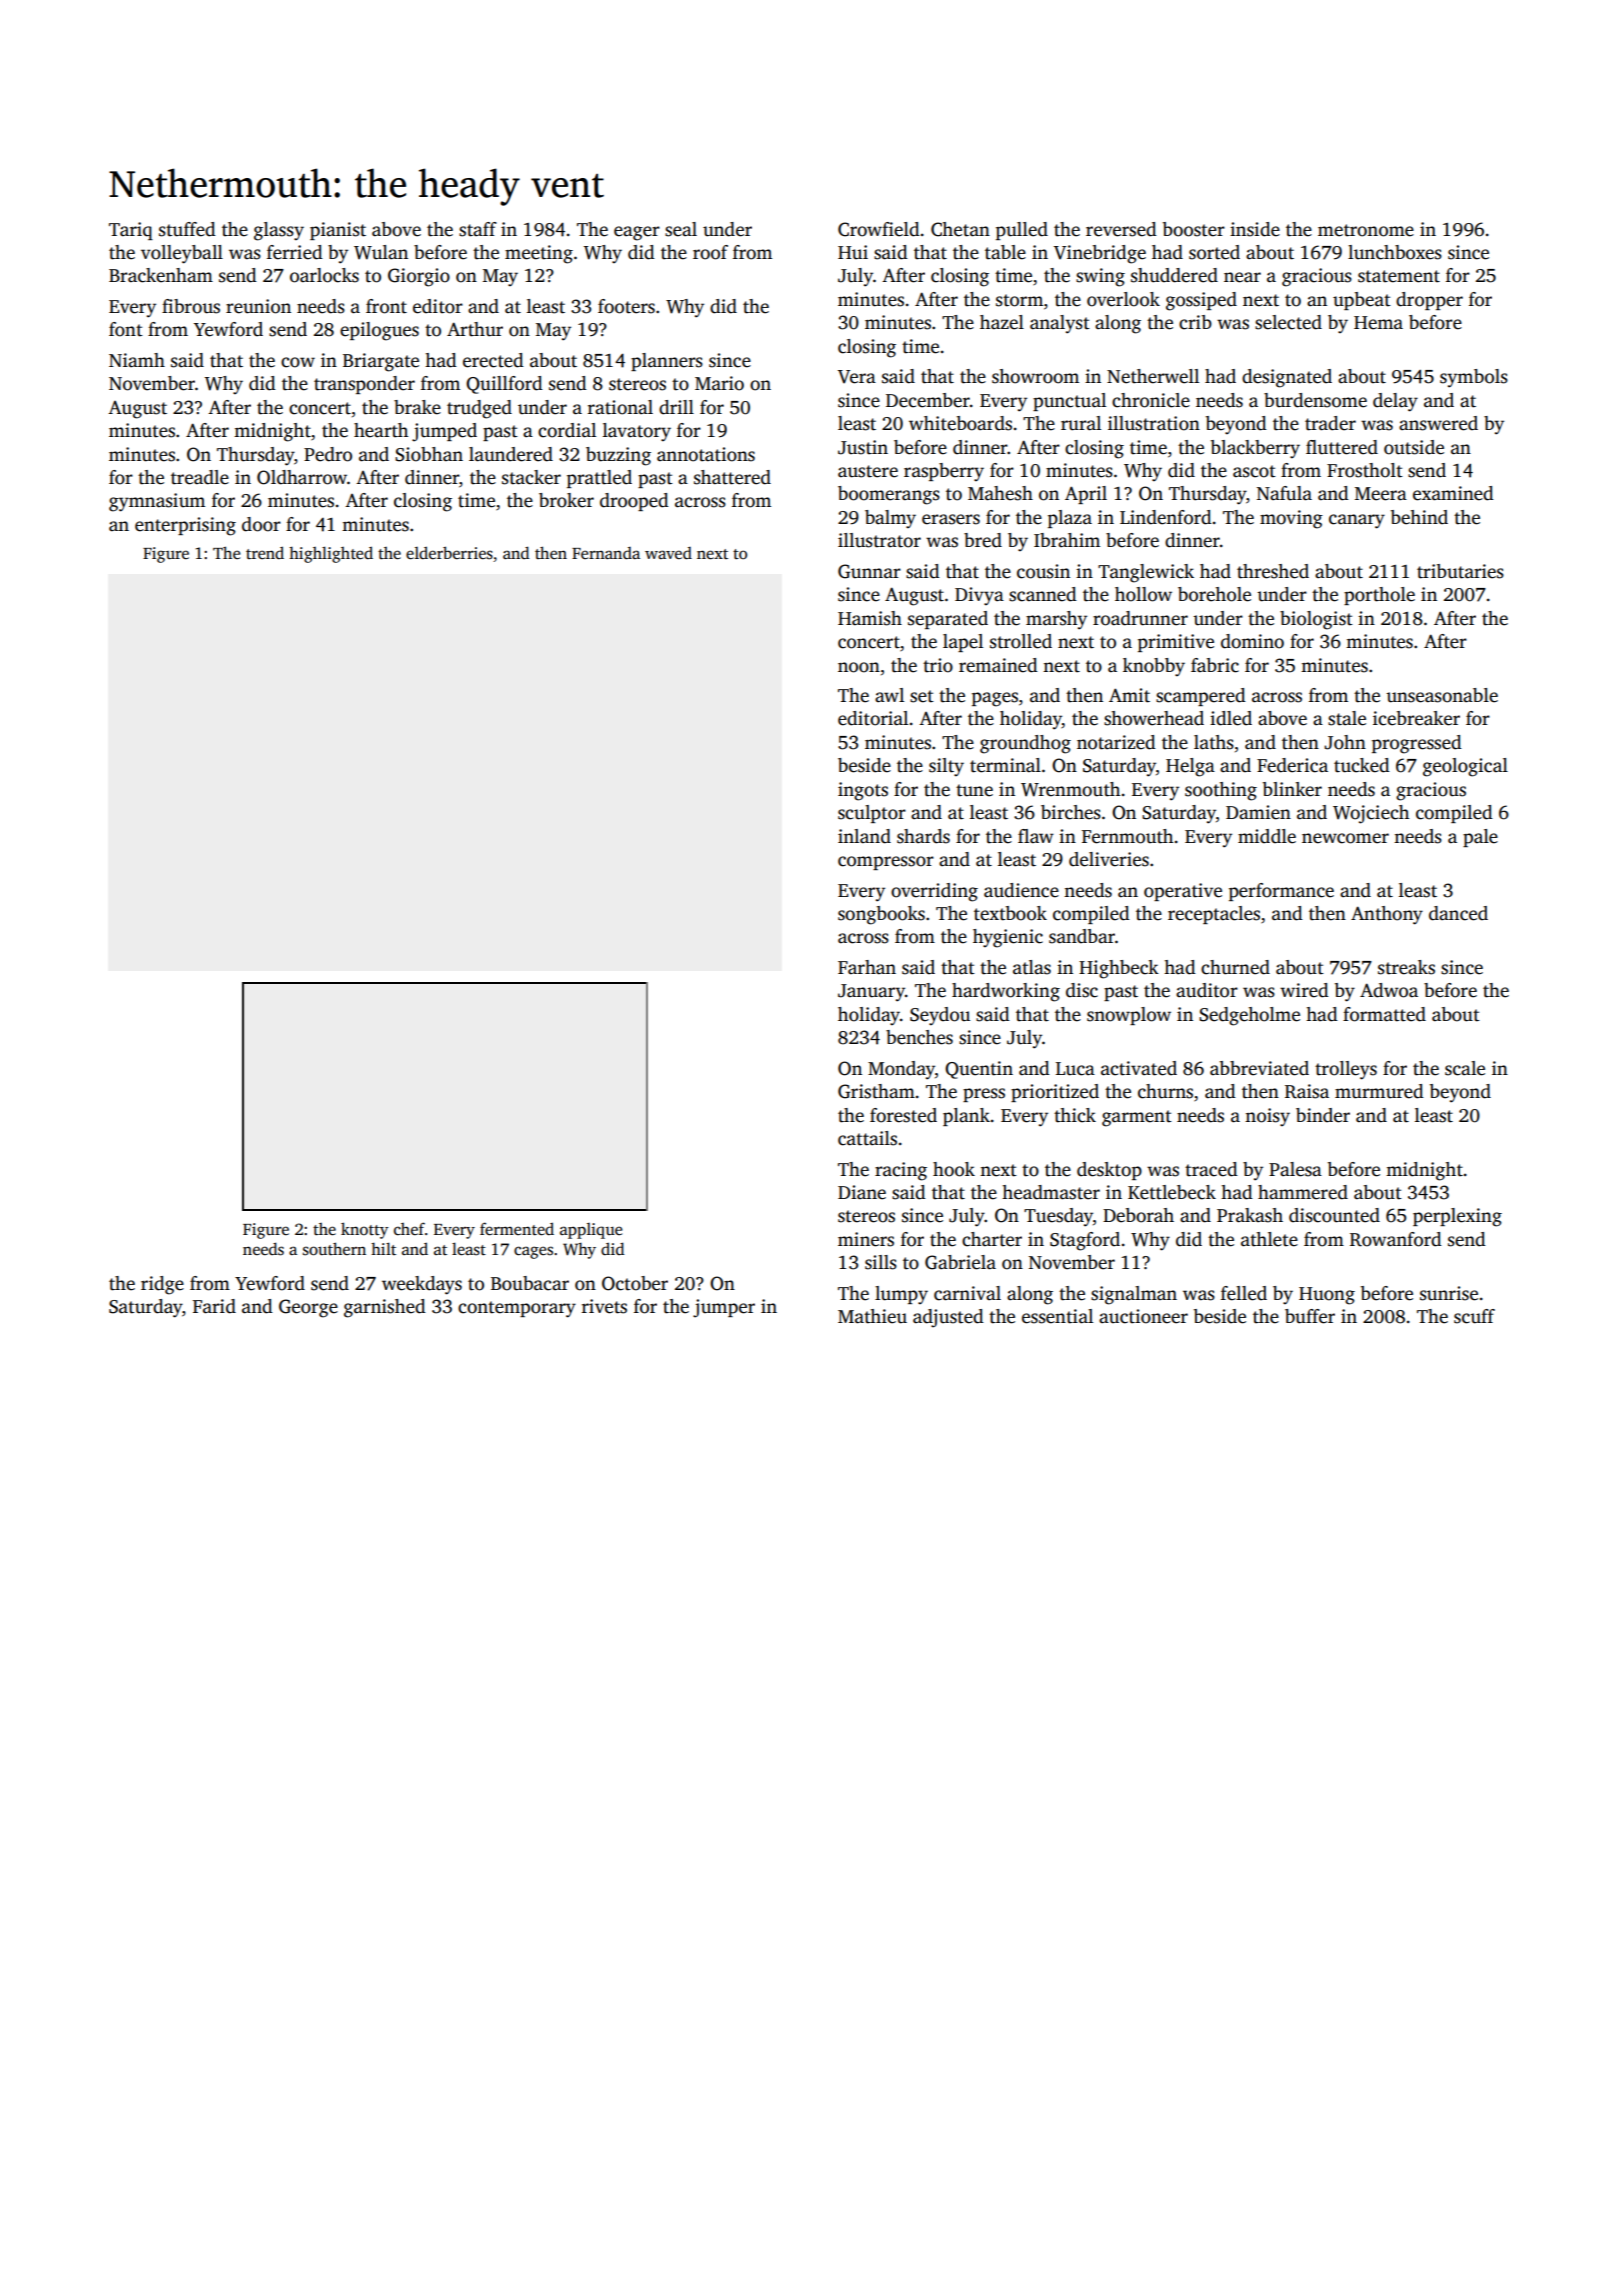  Describe the element at coordinates (517, 1229) in the screenshot. I see `fermented` at that location.
